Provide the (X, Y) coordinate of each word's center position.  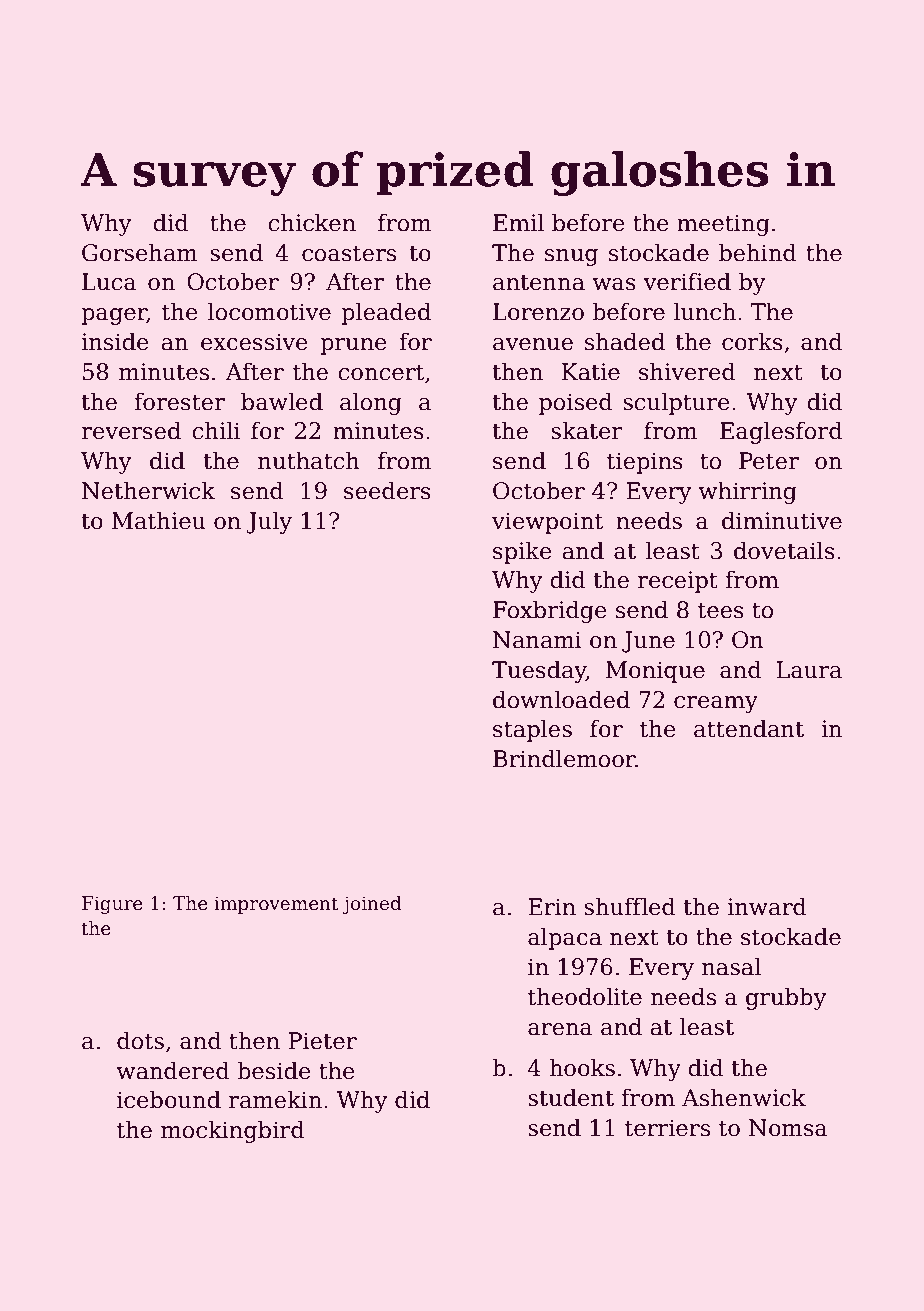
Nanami (537, 640)
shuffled (629, 906)
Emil (518, 222)
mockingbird (232, 1131)
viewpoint (547, 523)
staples (532, 730)
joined (372, 905)
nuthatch (309, 460)
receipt (678, 582)
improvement (276, 905)
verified (687, 281)
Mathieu (159, 520)
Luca (109, 282)
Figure (112, 905)
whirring (748, 492)
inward (766, 906)
